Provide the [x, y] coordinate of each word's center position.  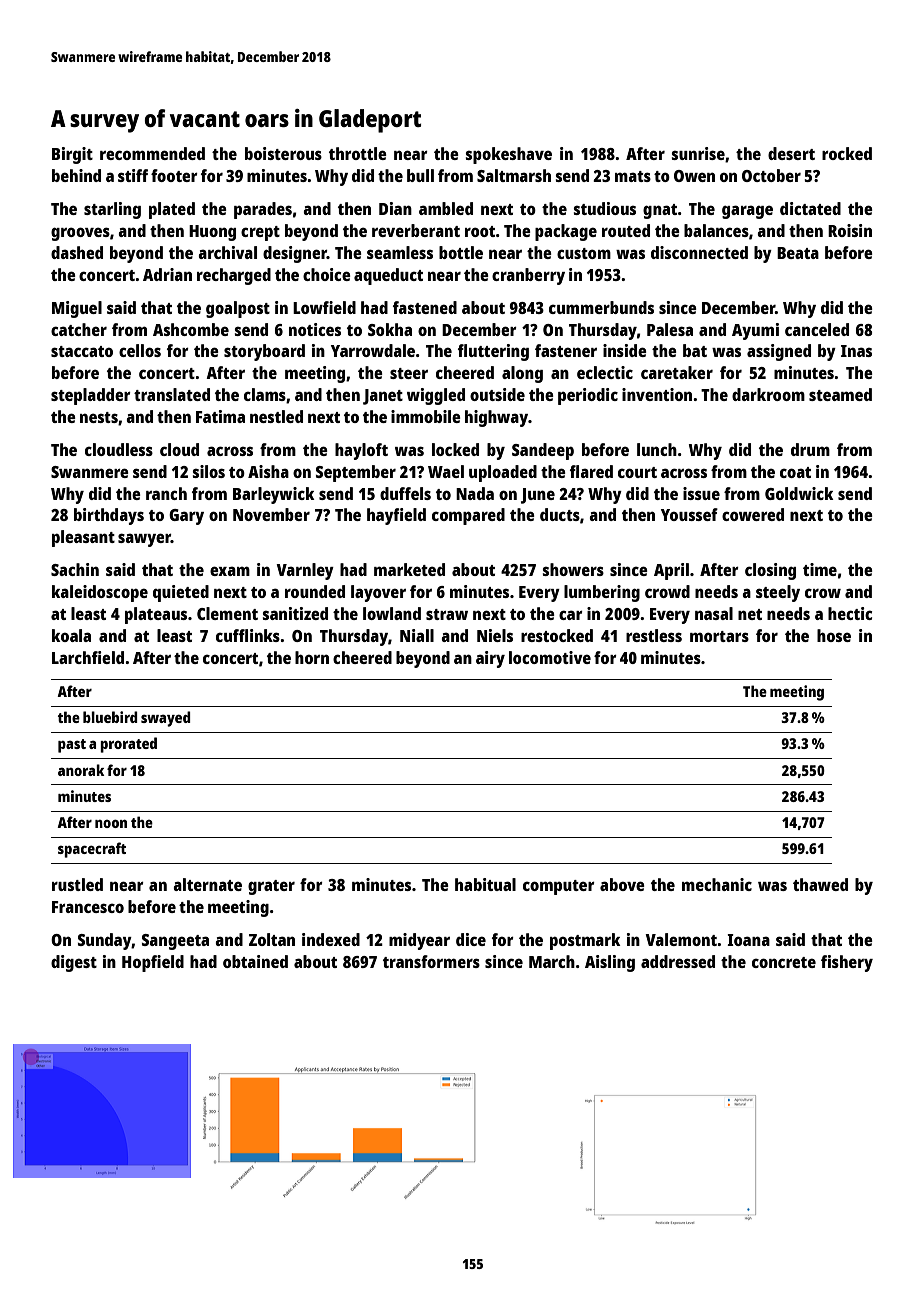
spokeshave [508, 155]
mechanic [717, 884]
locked [455, 449]
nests [99, 417]
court [637, 472]
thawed [820, 884]
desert [791, 153]
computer [559, 887]
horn [312, 657]
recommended [152, 153]
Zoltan [272, 939]
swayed [166, 719]
